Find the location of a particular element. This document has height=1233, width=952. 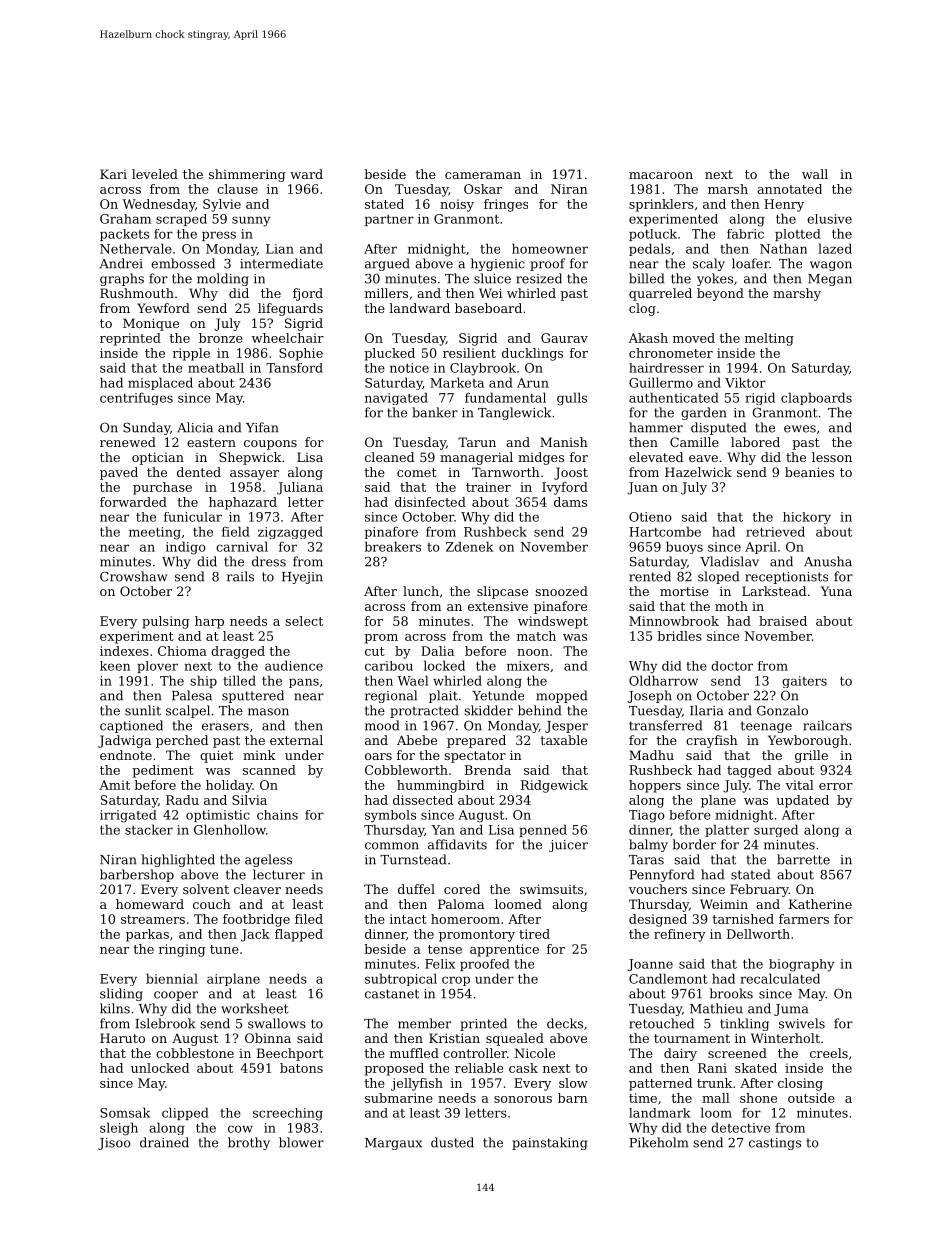

solvent is located at coordinates (206, 889).
